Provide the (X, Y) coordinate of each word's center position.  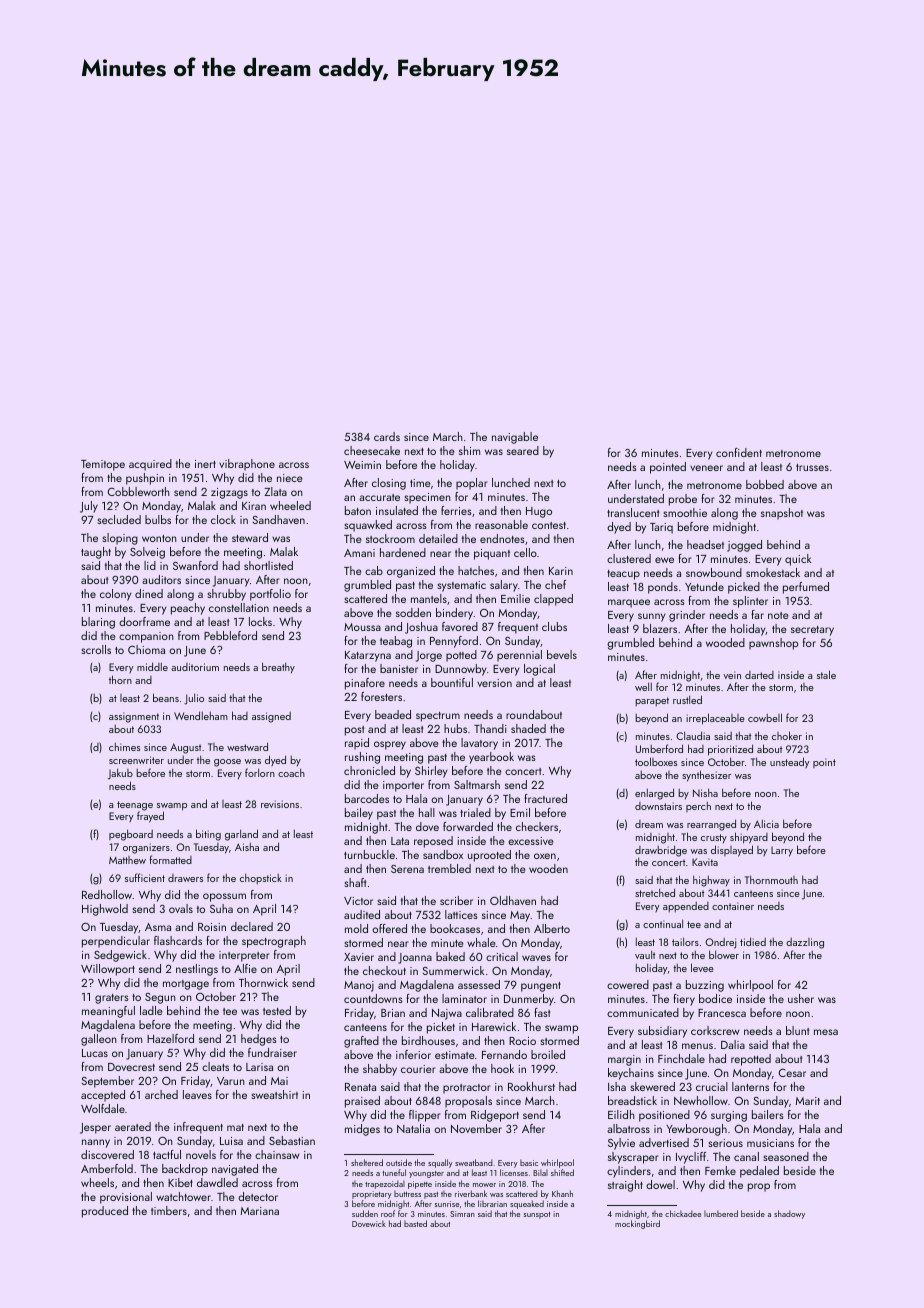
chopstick (261, 878)
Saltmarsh (477, 784)
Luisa (231, 1141)
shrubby (227, 595)
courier (418, 1069)
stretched (655, 892)
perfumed (806, 588)
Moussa (362, 627)
